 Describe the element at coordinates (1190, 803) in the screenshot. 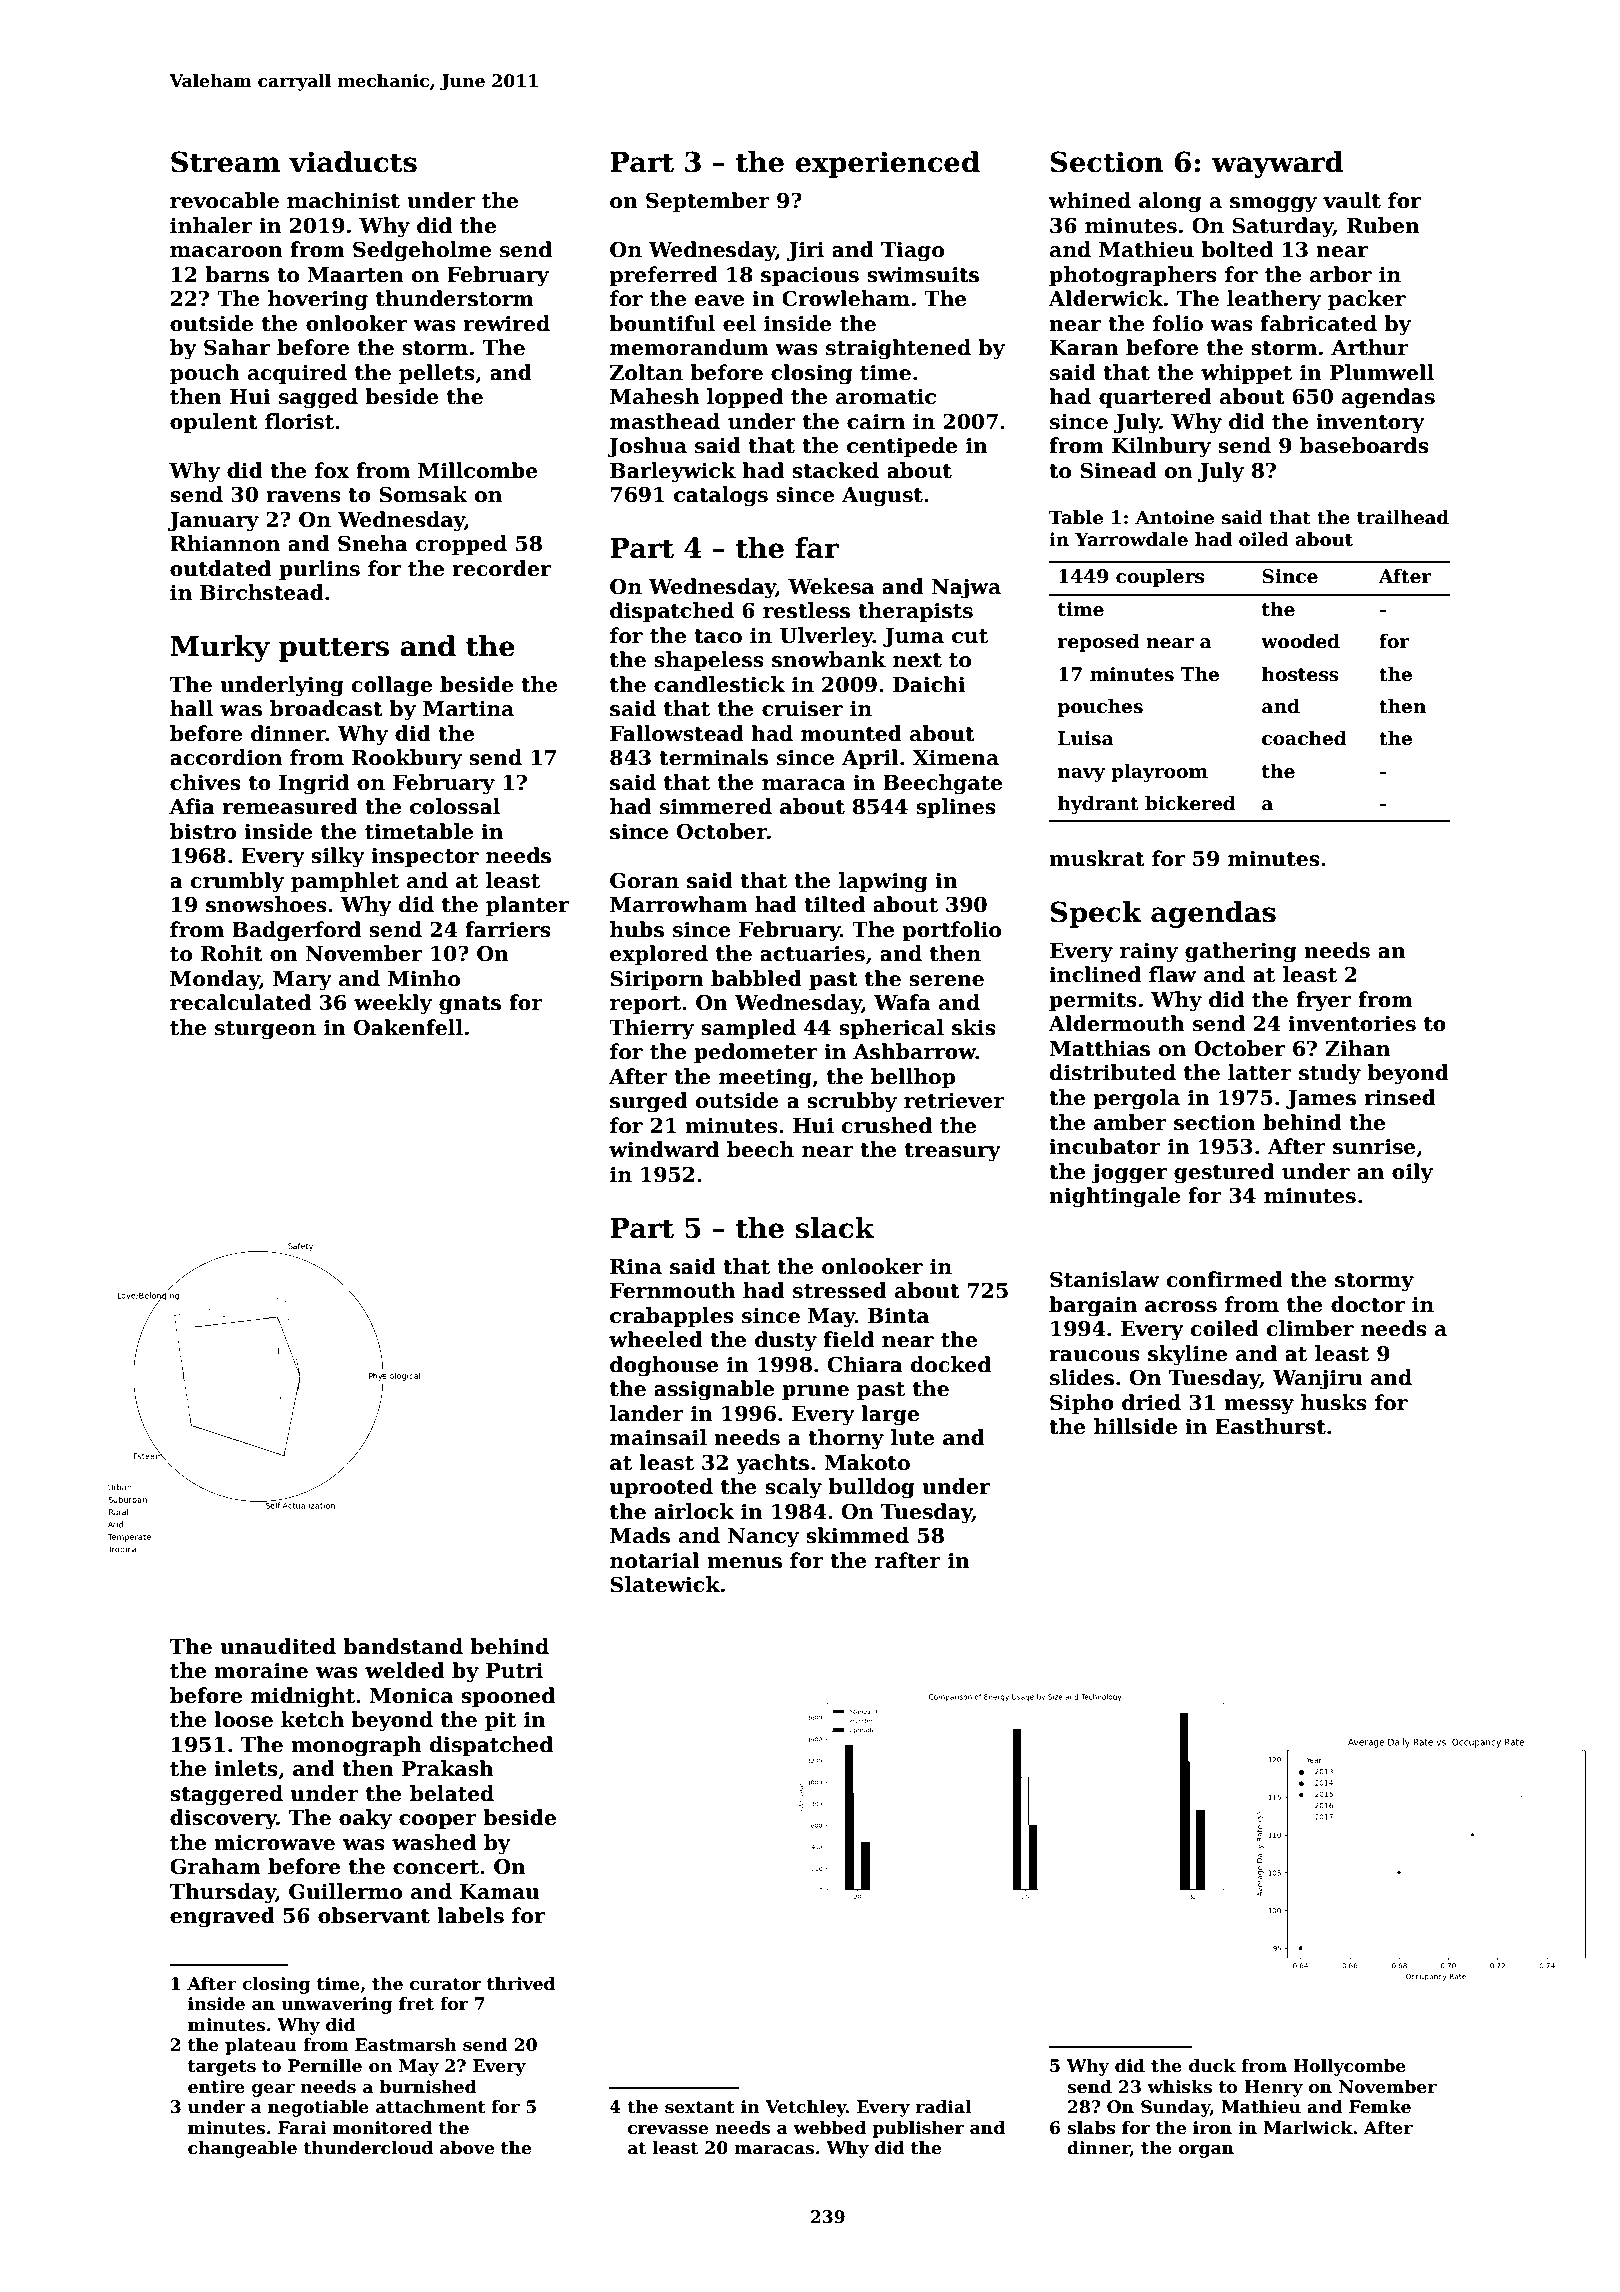

I see `bickered` at that location.
